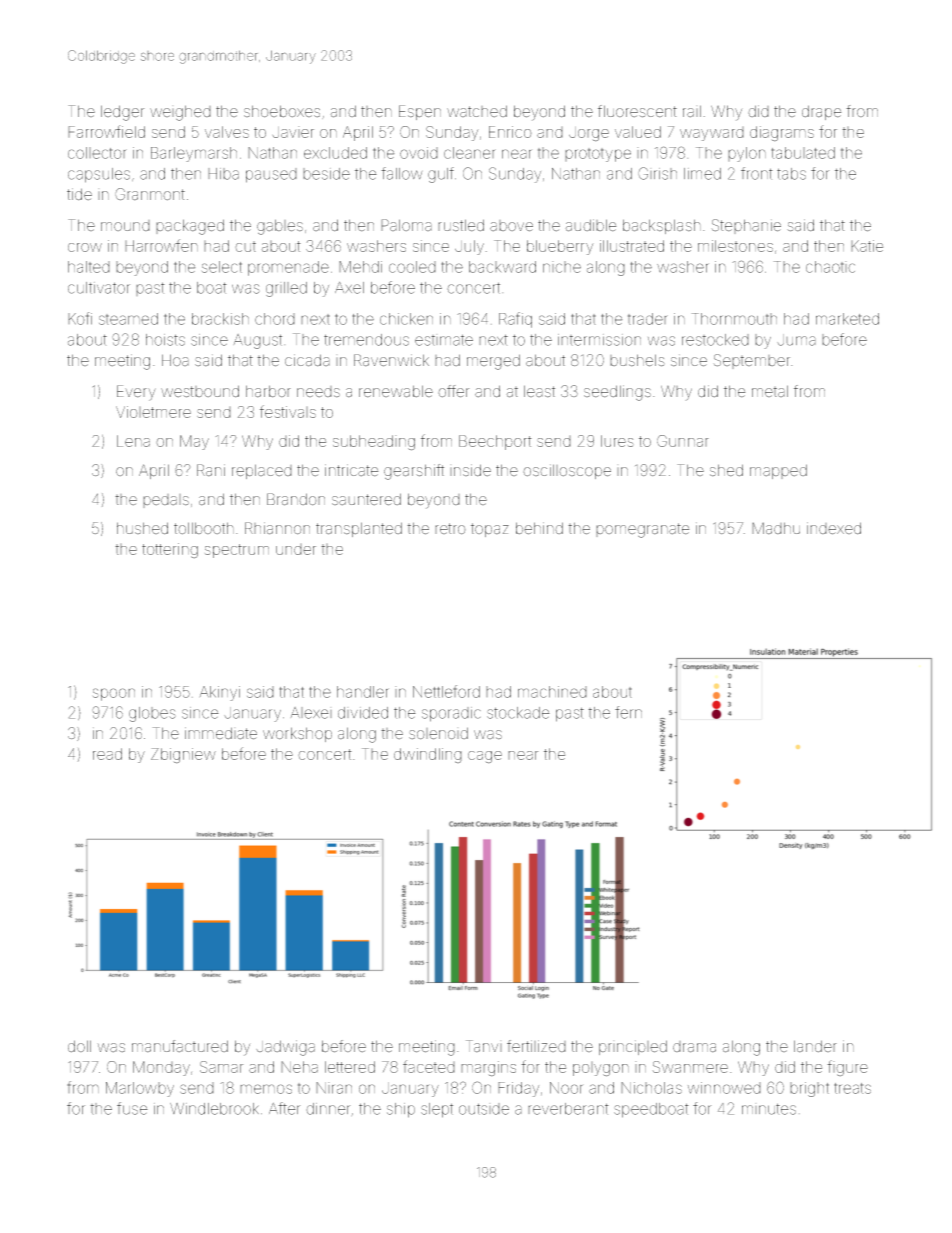  Describe the element at coordinates (867, 246) in the document. I see `Katie` at that location.
